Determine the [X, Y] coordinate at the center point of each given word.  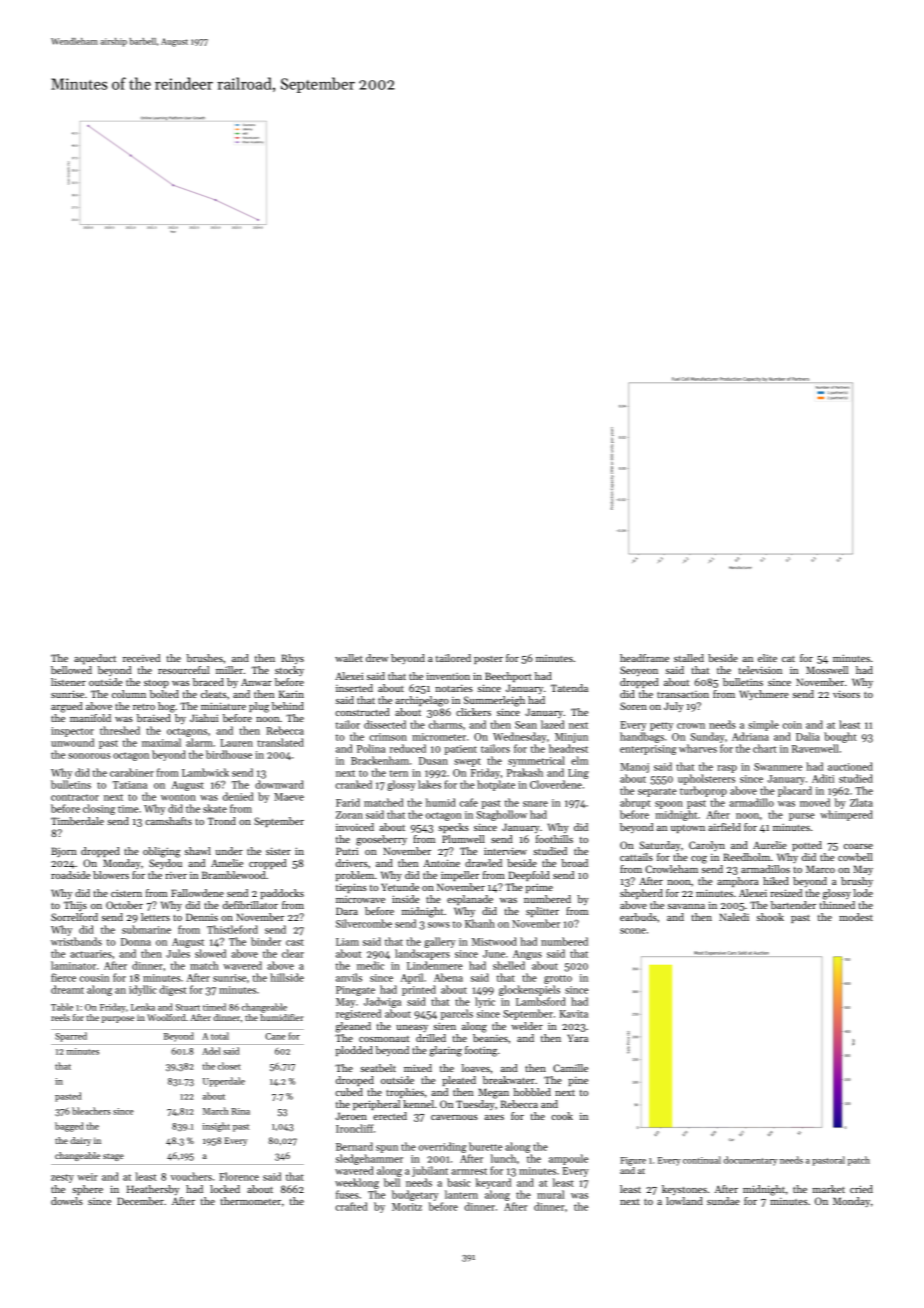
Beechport [508, 677]
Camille [570, 1068]
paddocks [282, 894]
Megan [493, 1093]
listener [68, 682]
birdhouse [229, 754]
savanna [686, 906]
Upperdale [224, 1082]
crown [691, 726]
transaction [683, 694]
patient [460, 750]
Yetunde [400, 887]
